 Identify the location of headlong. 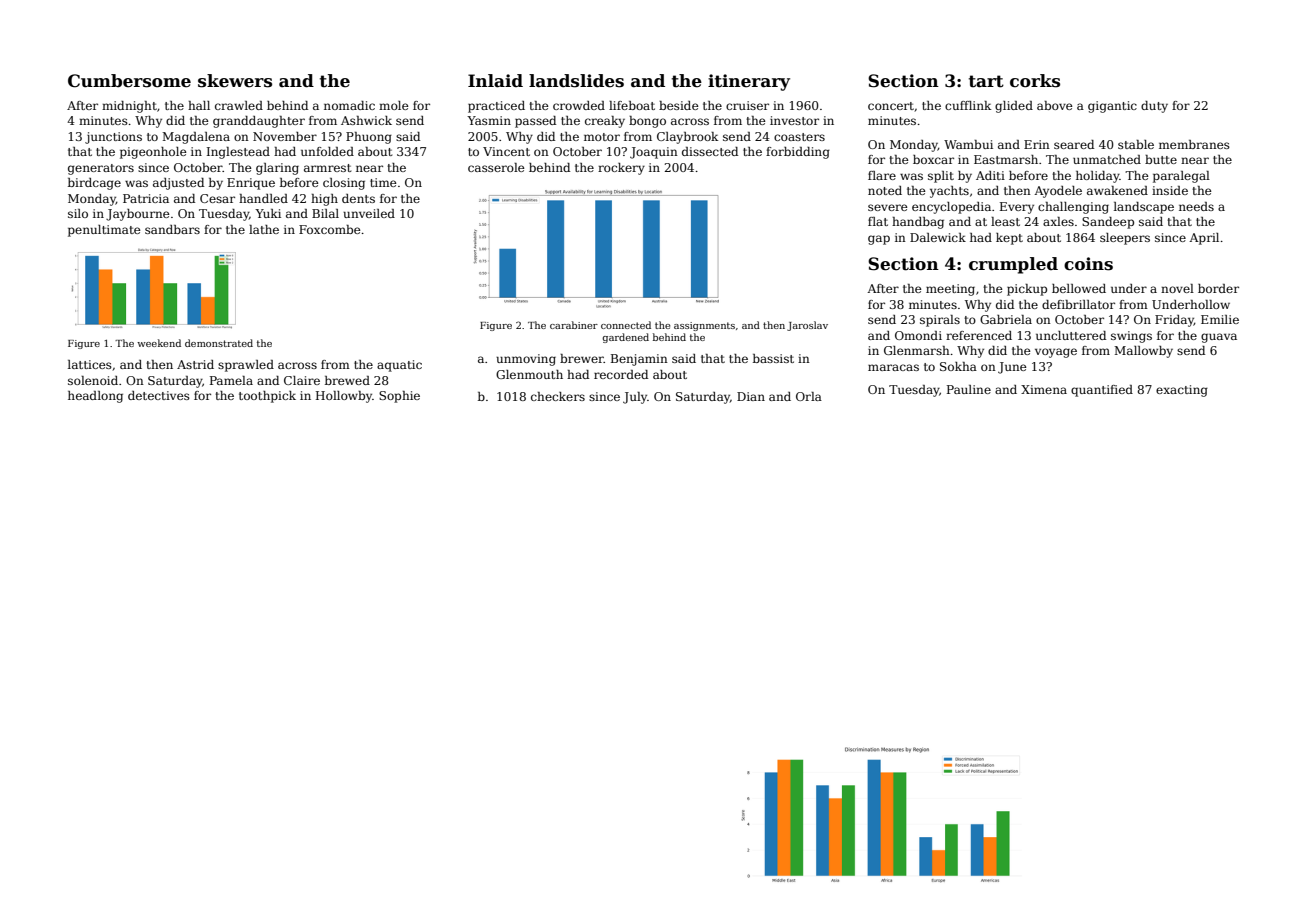
(95, 397).
